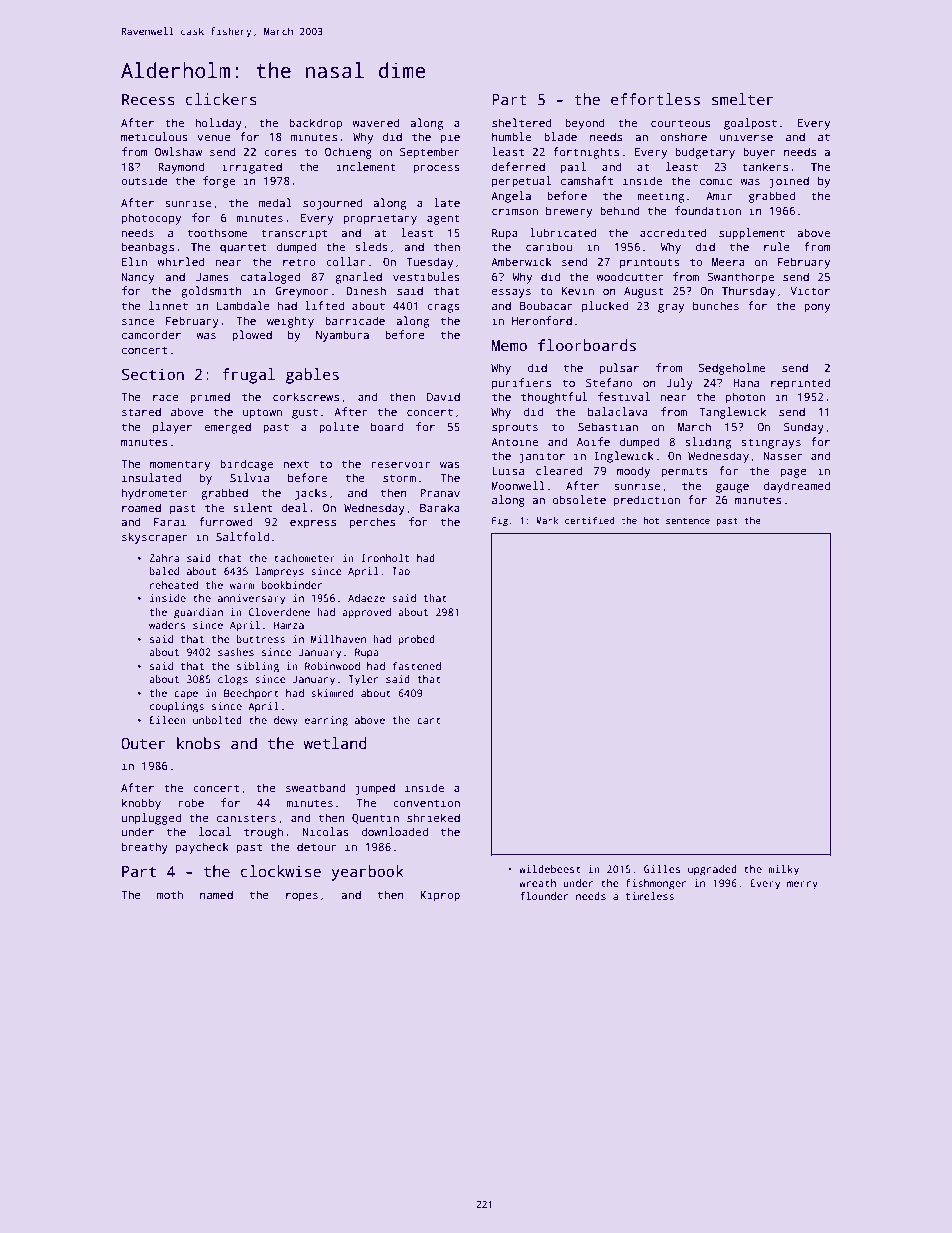 The height and width of the page is (1233, 952). What do you see at coordinates (688, 521) in the page?
I see `sentence` at bounding box center [688, 521].
